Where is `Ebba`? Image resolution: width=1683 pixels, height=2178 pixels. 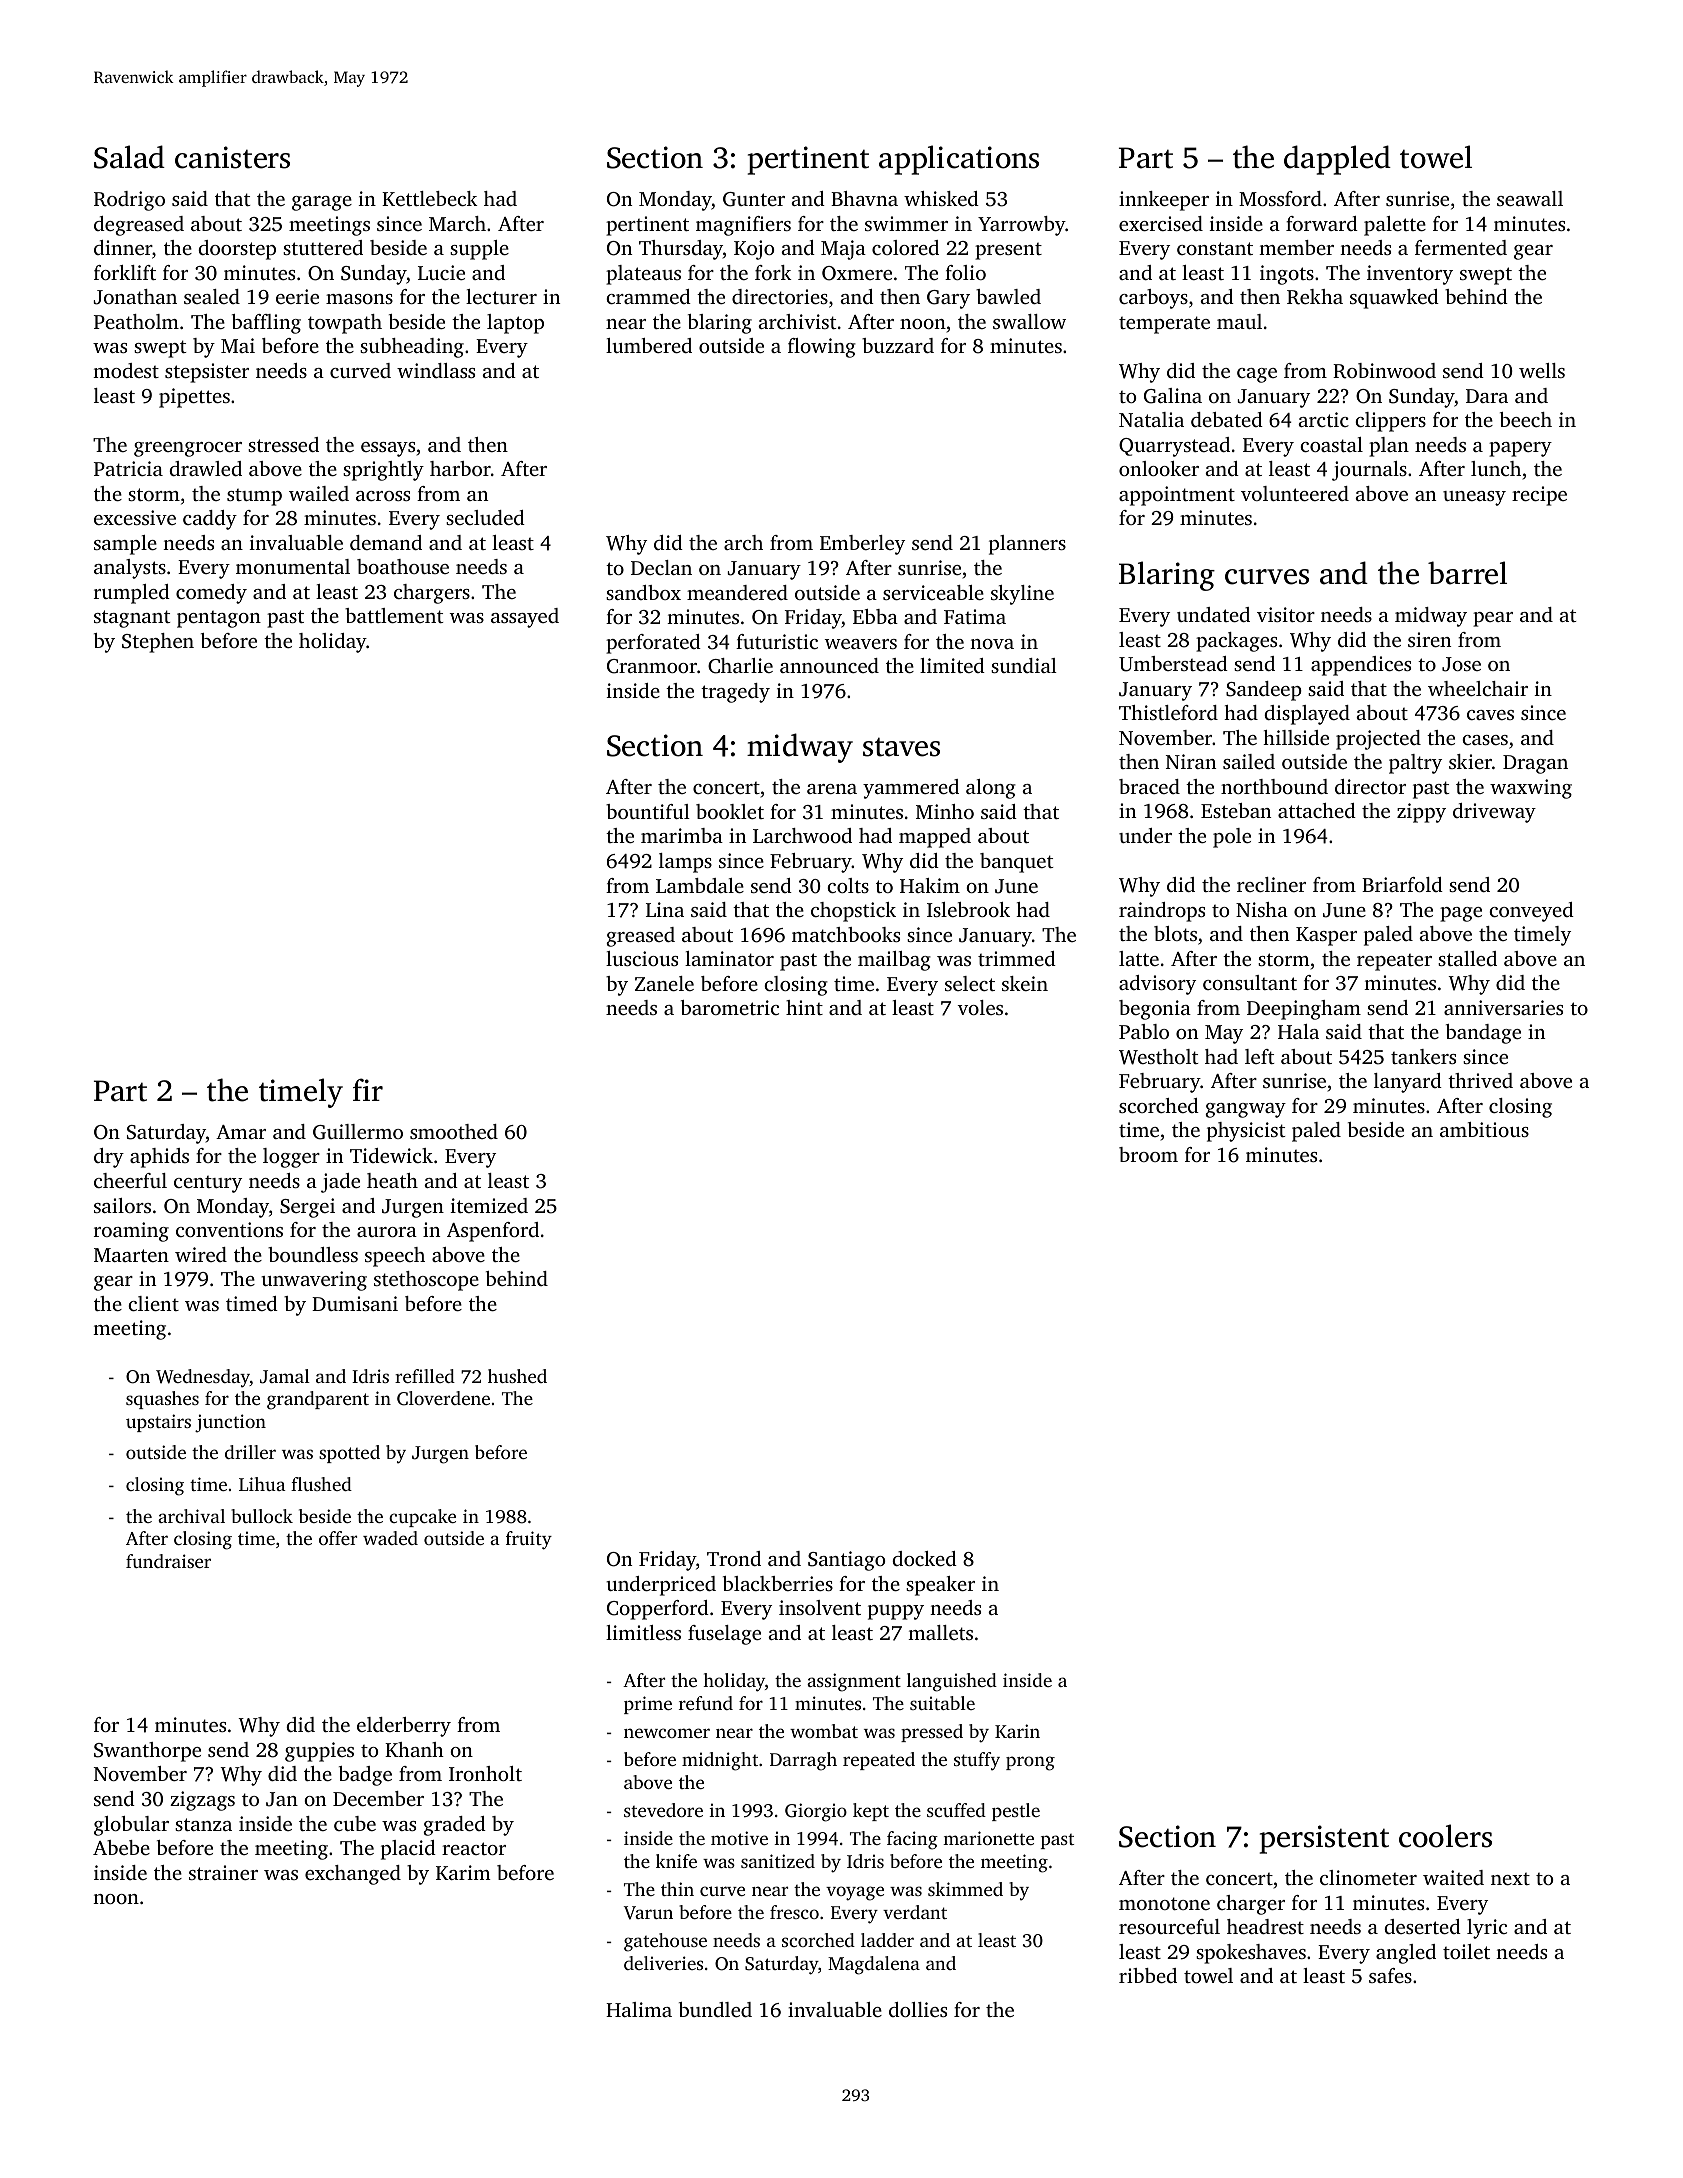 Ebba is located at coordinates (875, 616).
